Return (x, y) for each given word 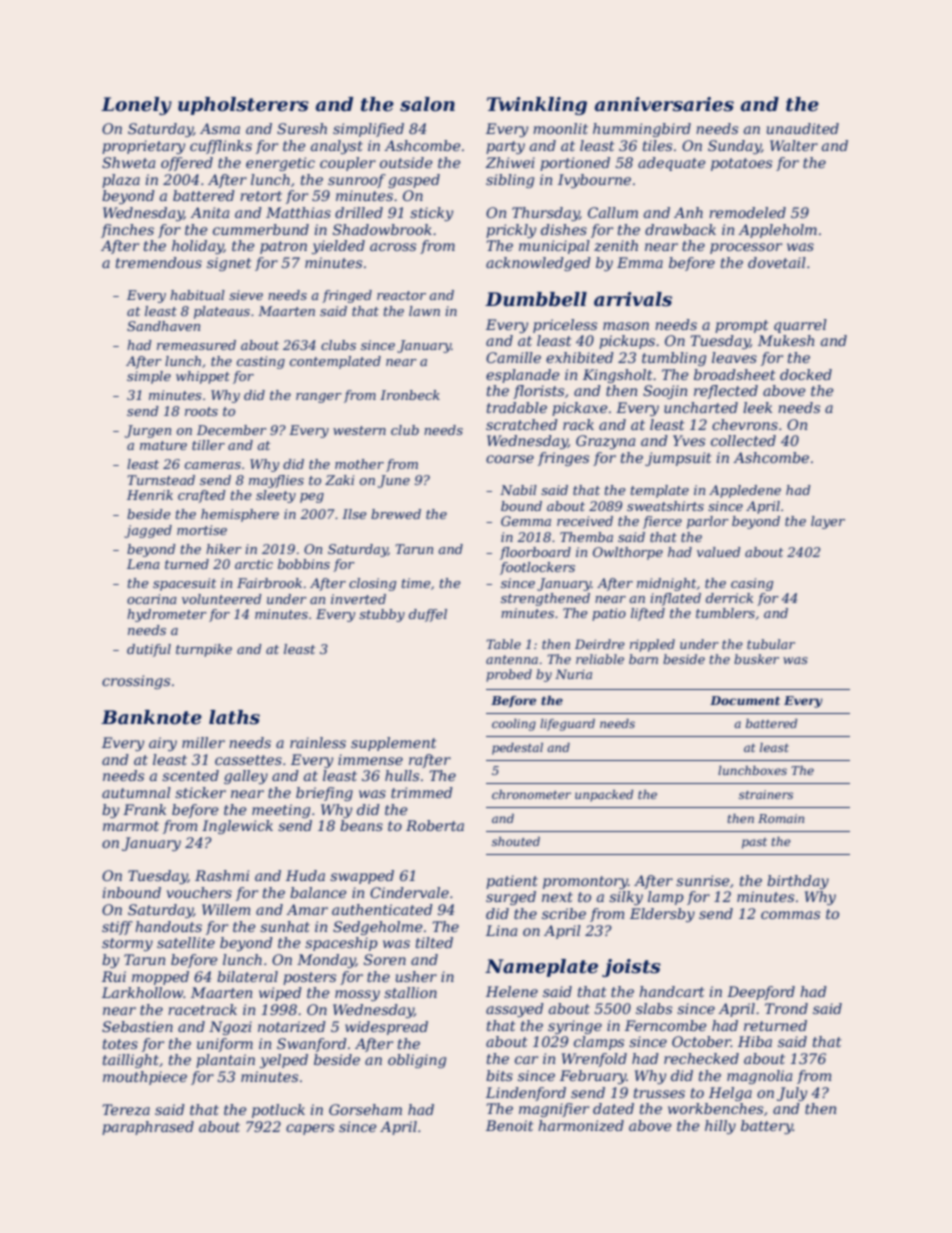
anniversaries (664, 104)
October (701, 1041)
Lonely (136, 106)
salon (427, 104)
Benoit (509, 1125)
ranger (319, 398)
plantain (225, 1061)
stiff (117, 928)
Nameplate (541, 968)
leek (757, 407)
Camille (513, 357)
